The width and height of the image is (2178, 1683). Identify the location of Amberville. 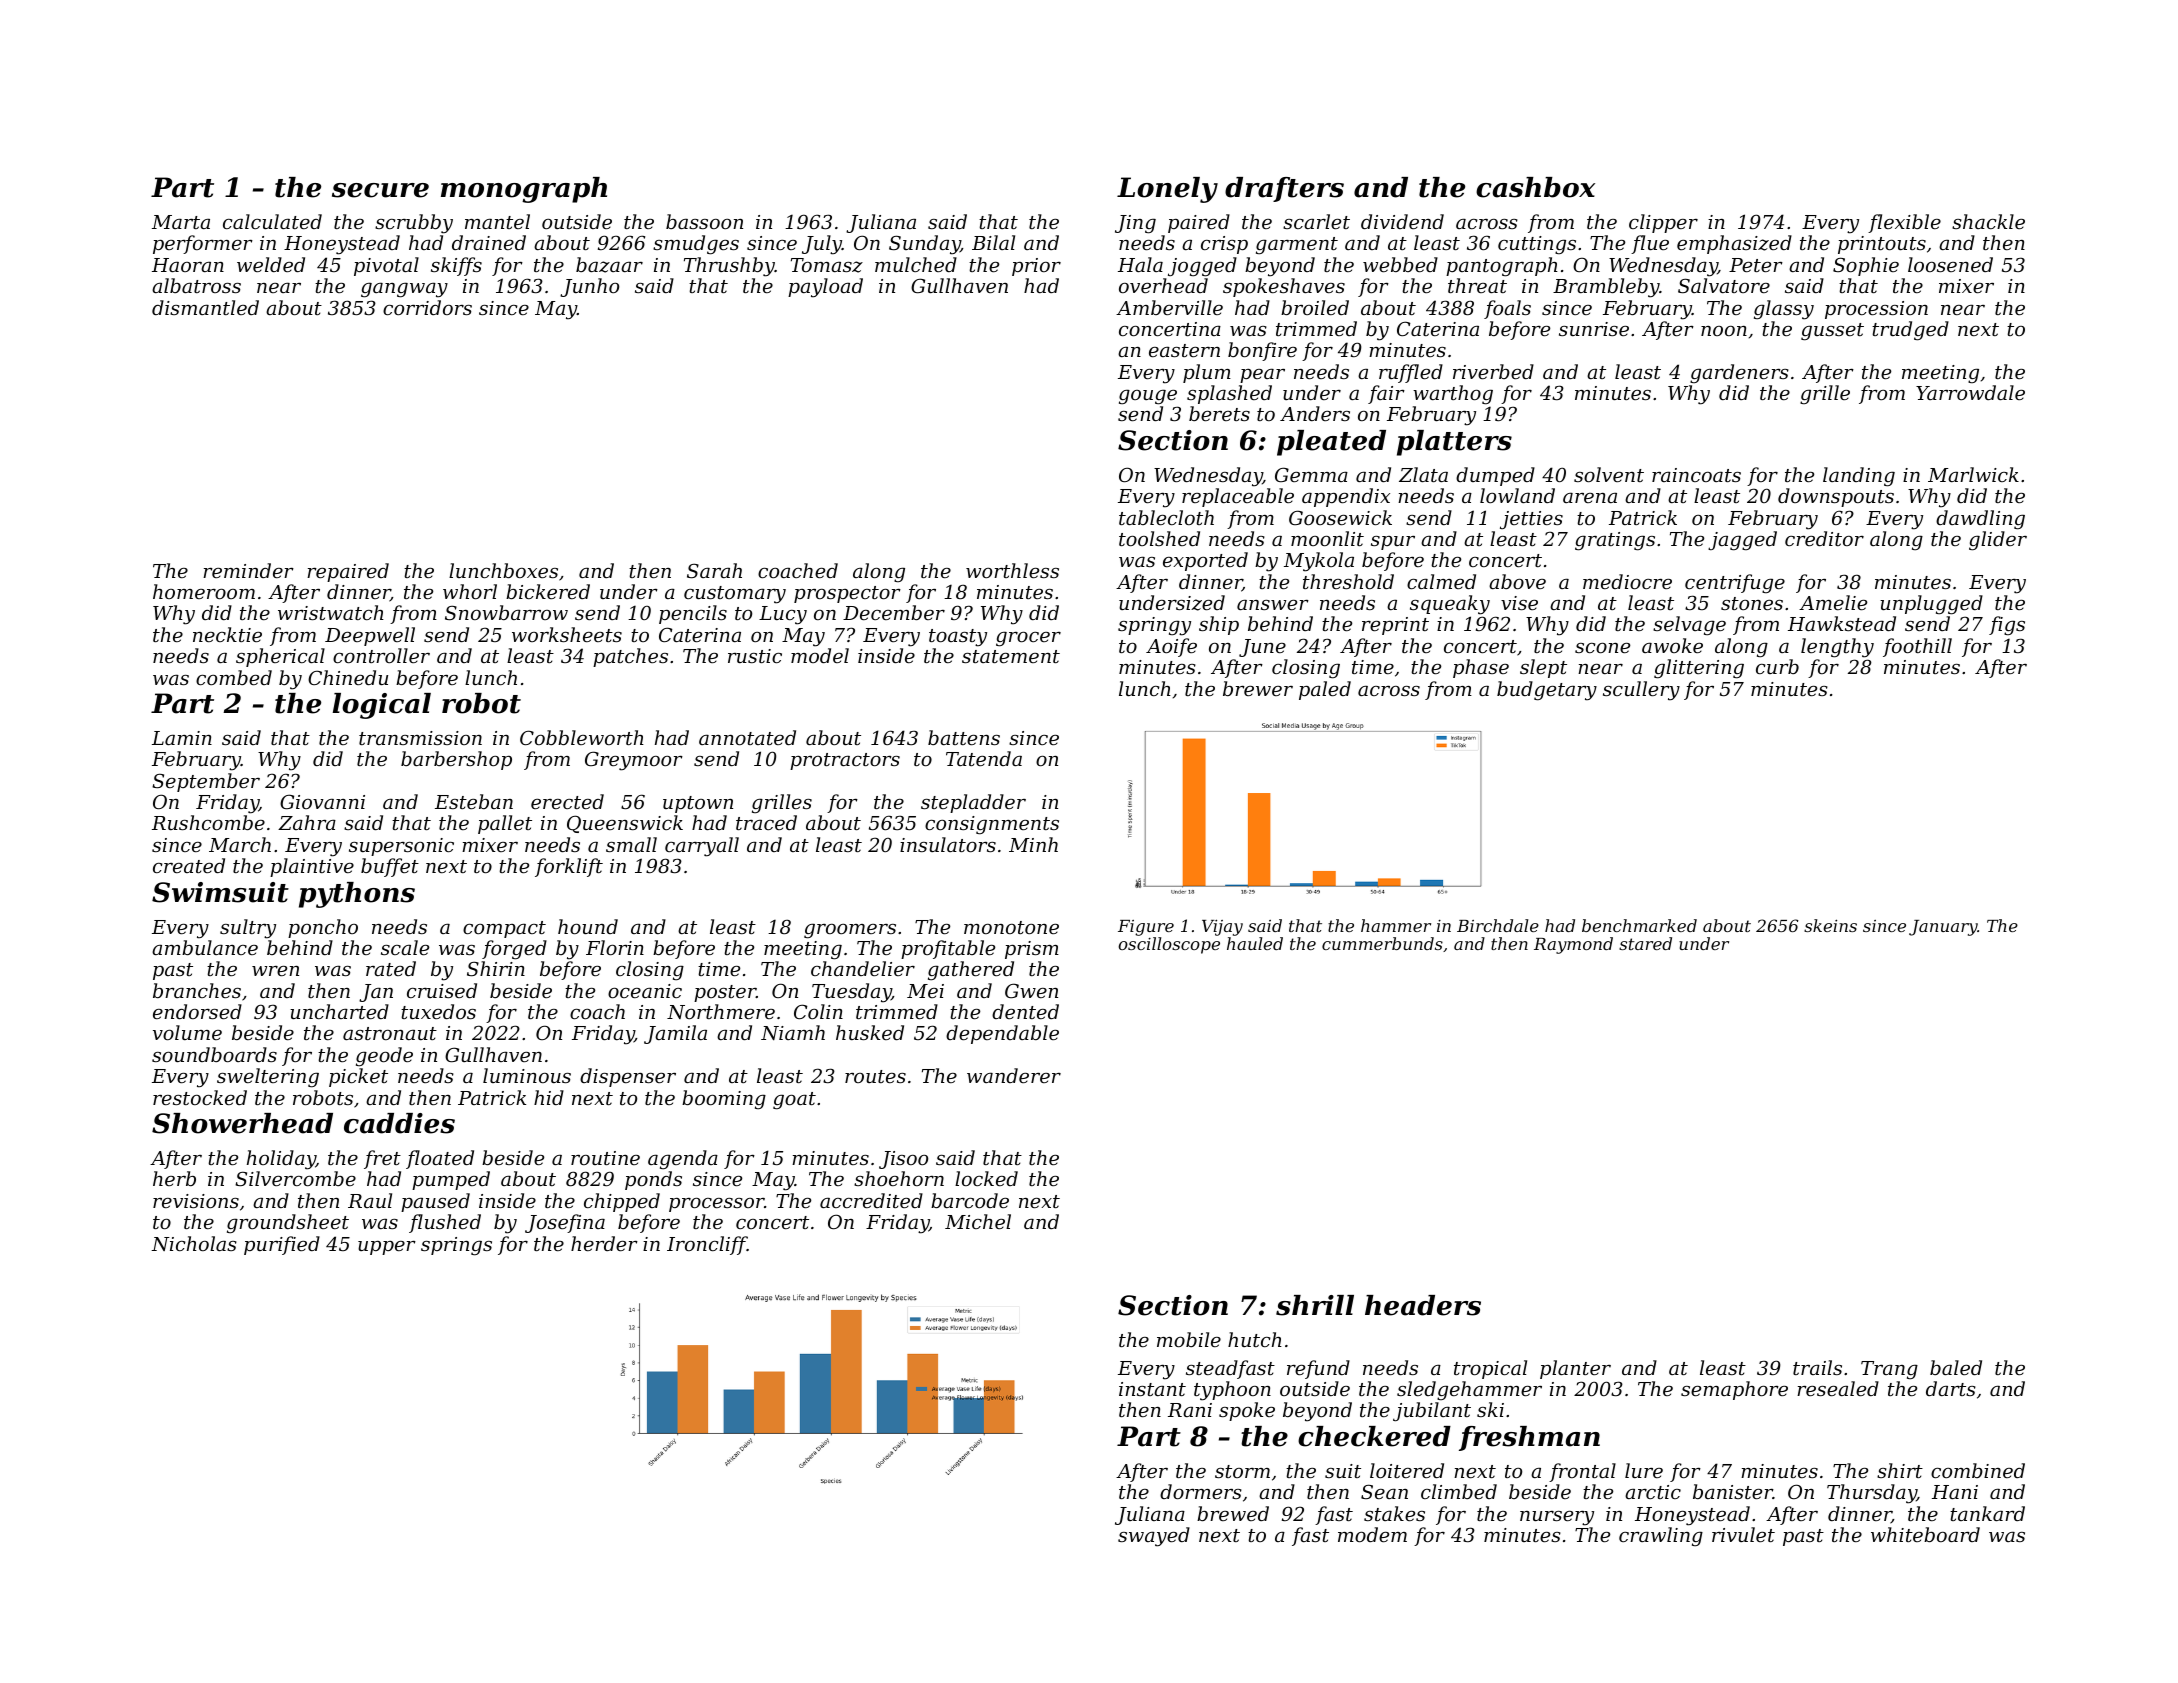
(1169, 307).
